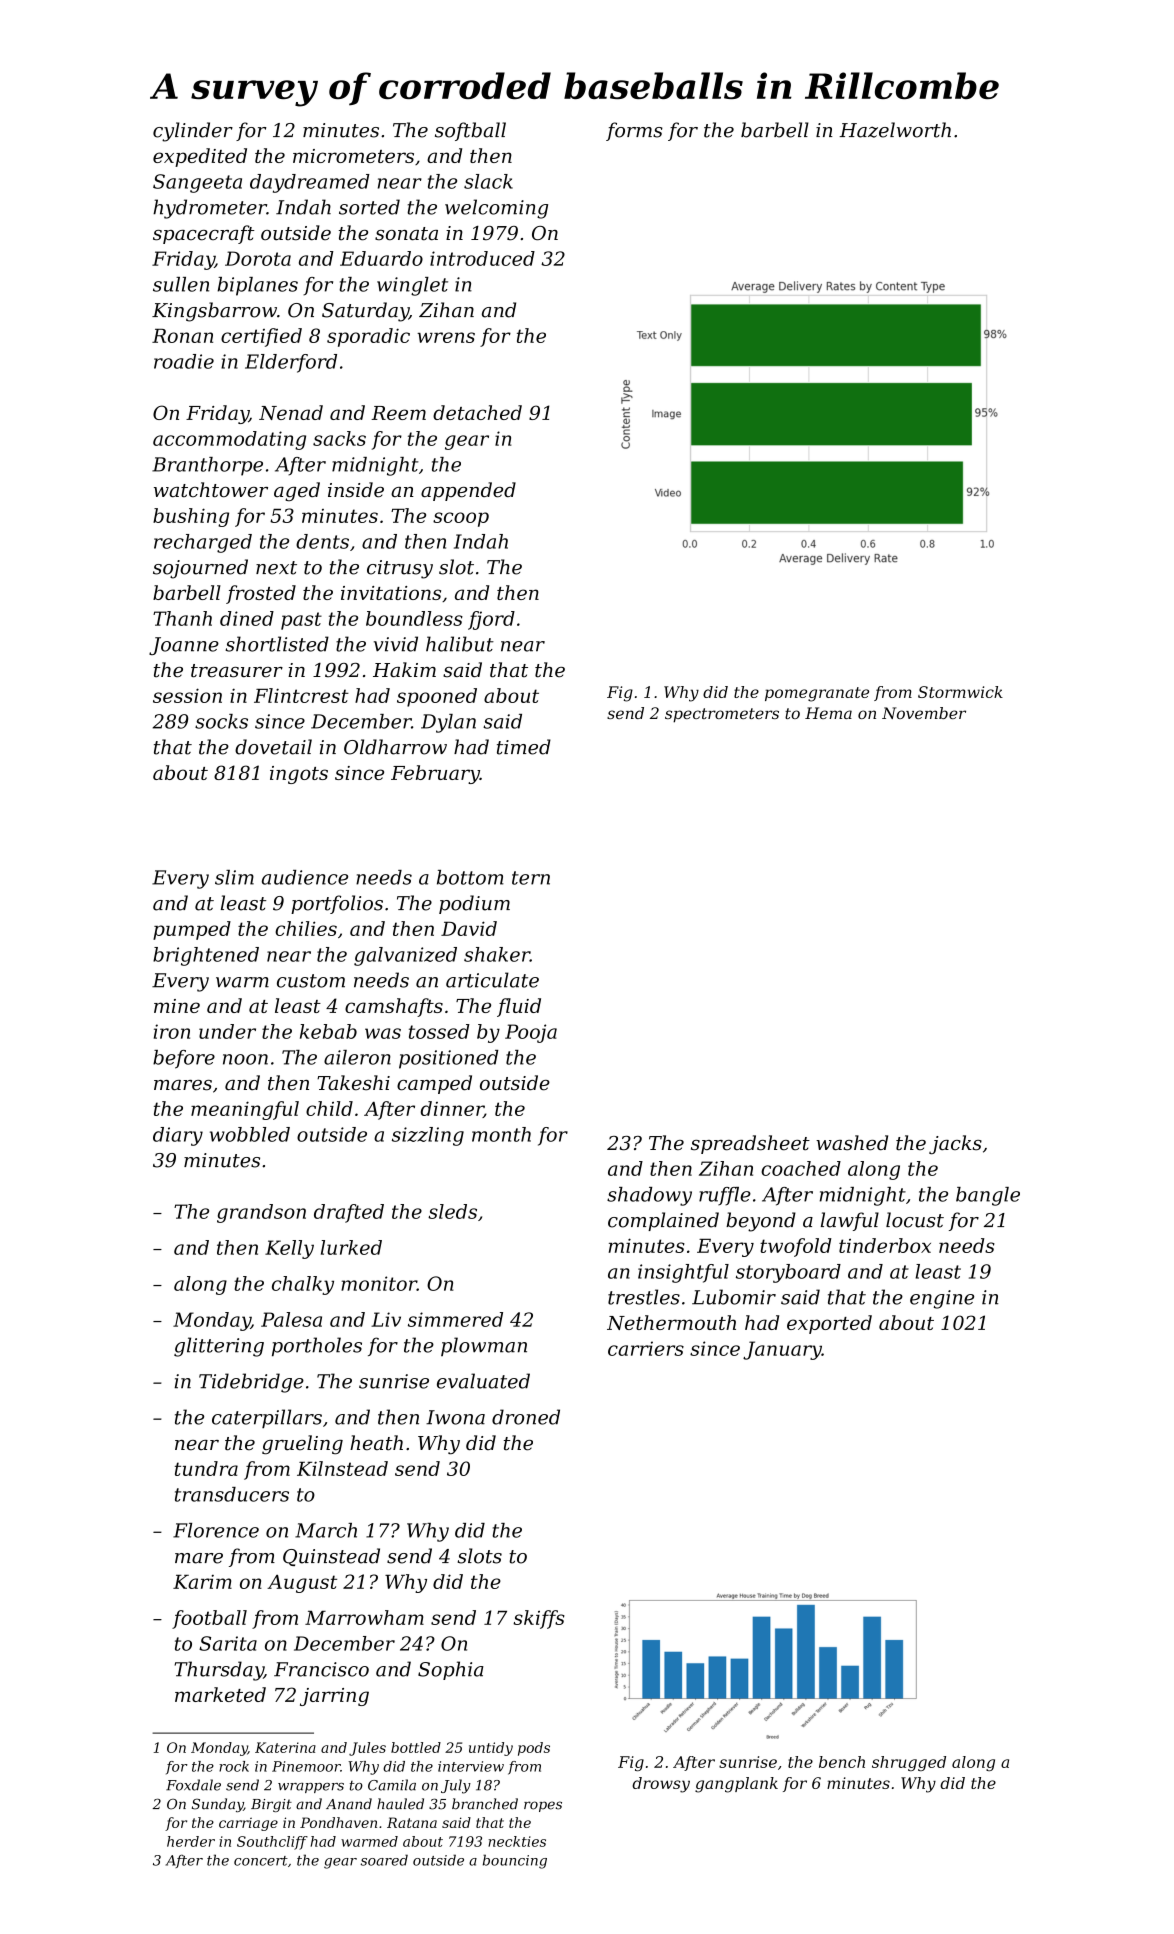 Image resolution: width=1174 pixels, height=1934 pixels. What do you see at coordinates (221, 721) in the screenshot?
I see `socks` at bounding box center [221, 721].
